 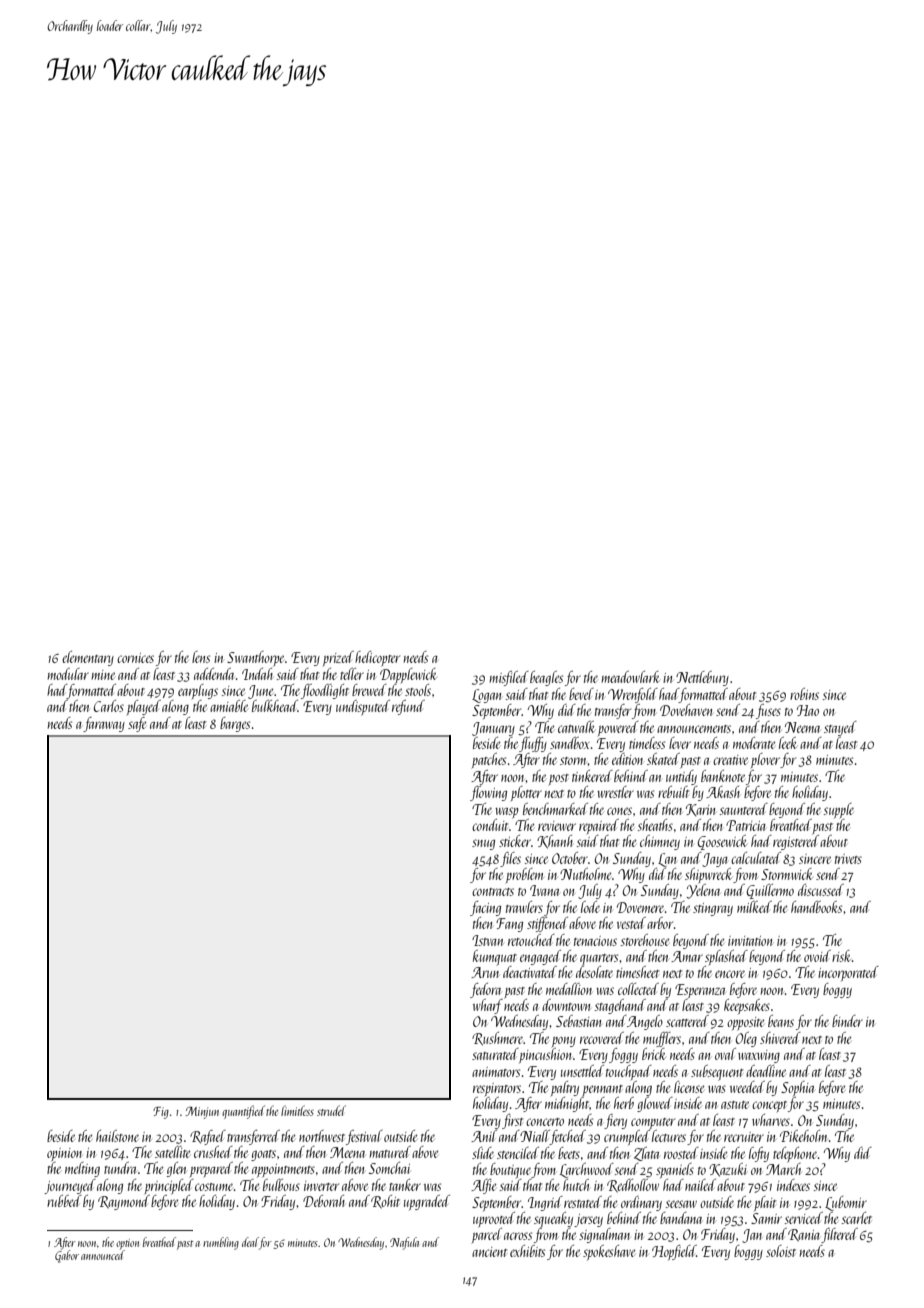 I want to click on meadowlark, so click(x=630, y=677).
